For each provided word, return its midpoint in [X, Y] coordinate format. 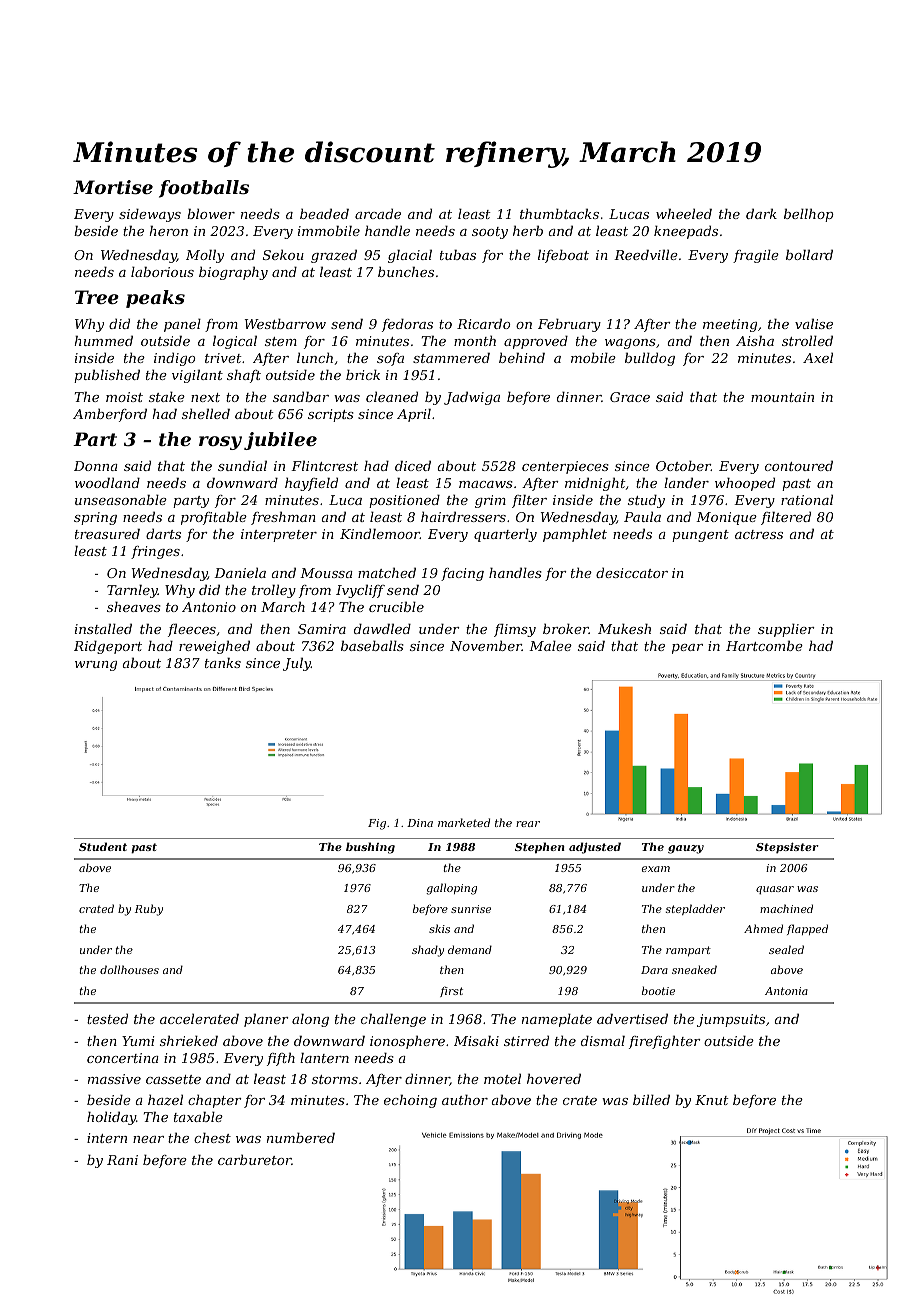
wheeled [684, 213]
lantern [324, 1057]
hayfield [311, 484]
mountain [782, 397]
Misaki [476, 1040]
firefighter [665, 1042]
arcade [378, 213]
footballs [204, 189]
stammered [451, 357]
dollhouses [129, 969]
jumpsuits [731, 1020]
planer [266, 1020]
